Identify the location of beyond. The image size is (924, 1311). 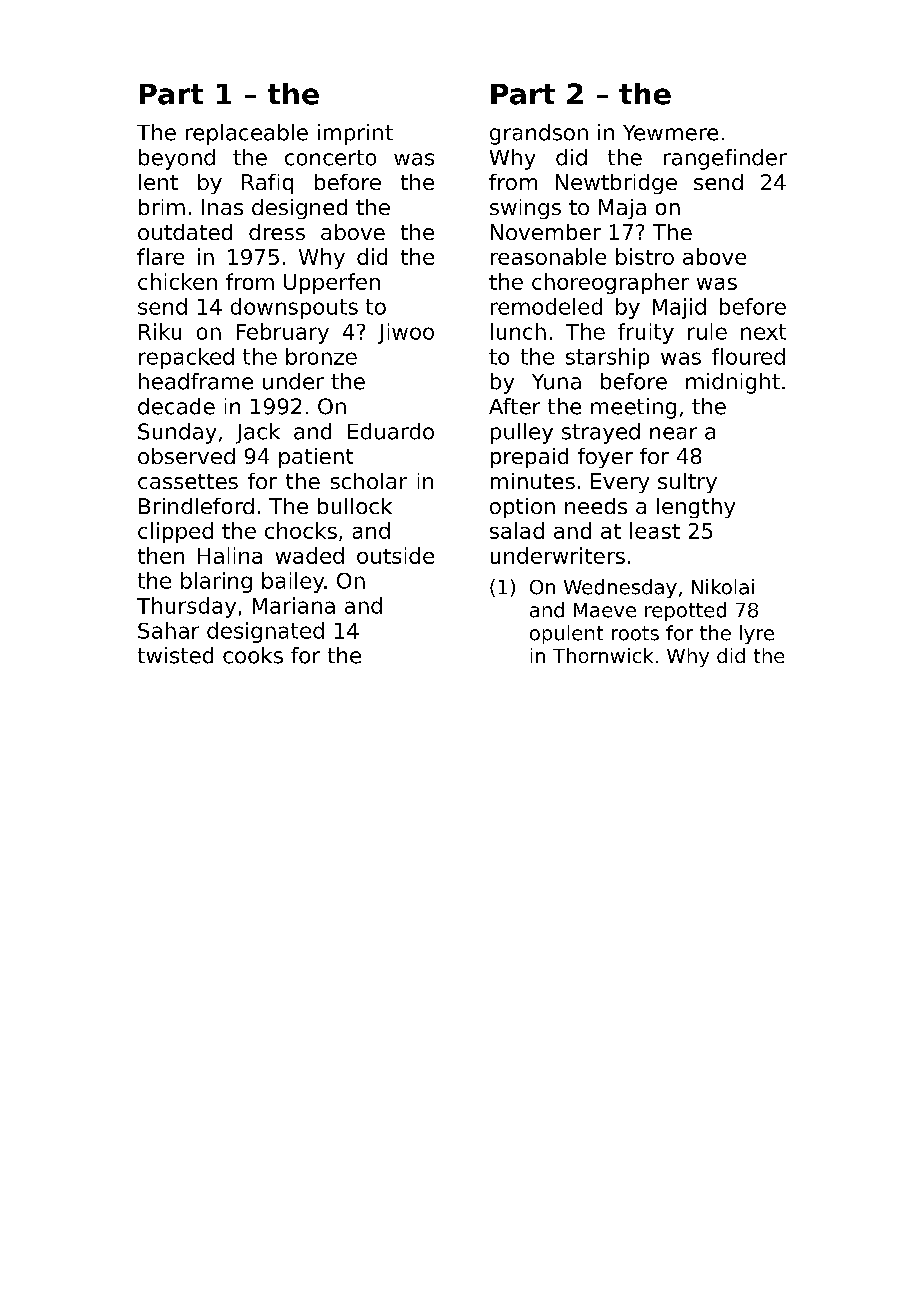
(177, 159).
